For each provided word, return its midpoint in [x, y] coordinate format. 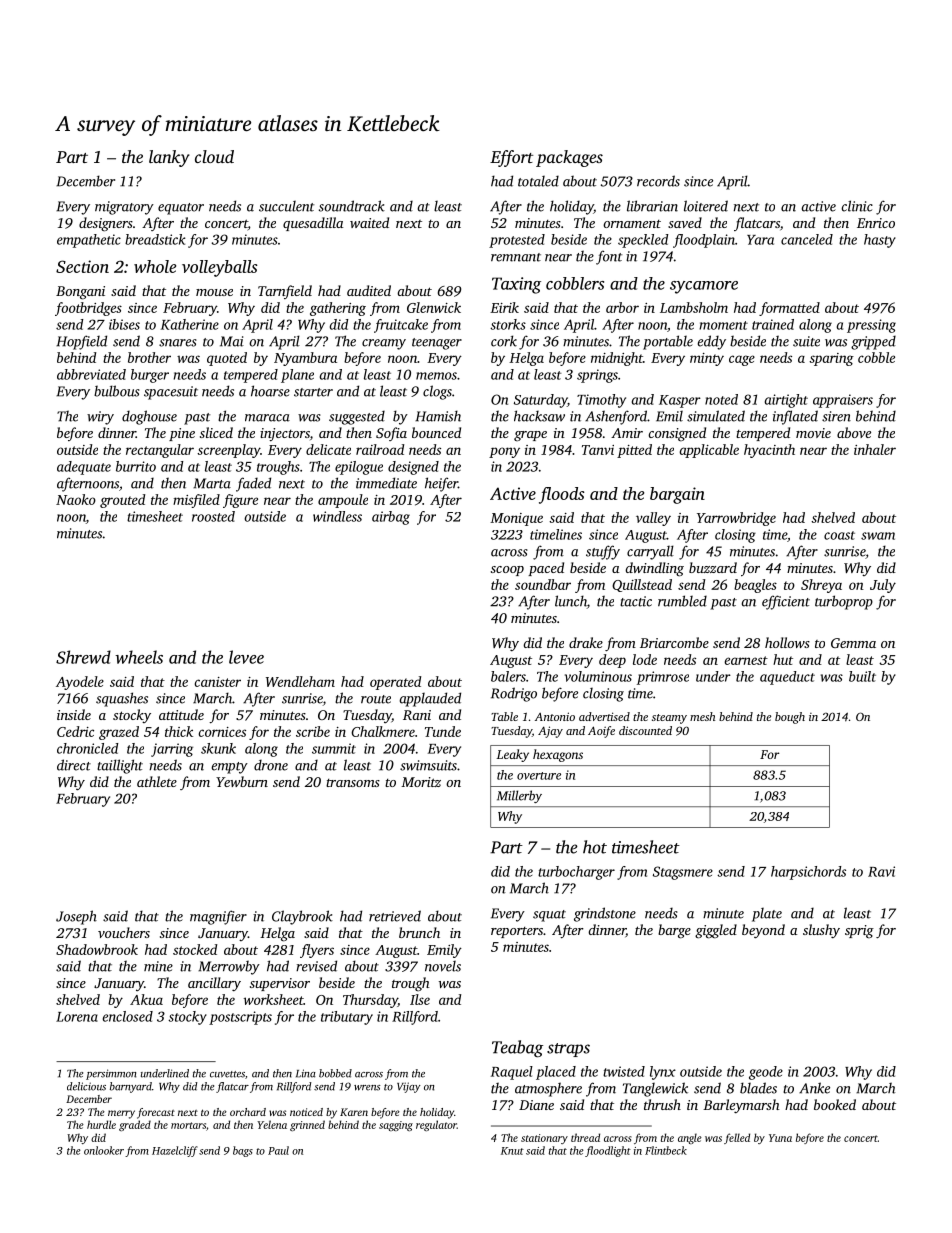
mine [158, 966]
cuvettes [227, 1074]
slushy [821, 931]
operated [395, 683]
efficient [786, 602]
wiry [100, 418]
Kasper [680, 401]
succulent [286, 206]
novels [443, 966]
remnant [516, 257]
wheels [139, 657]
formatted [789, 309]
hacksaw [539, 416]
